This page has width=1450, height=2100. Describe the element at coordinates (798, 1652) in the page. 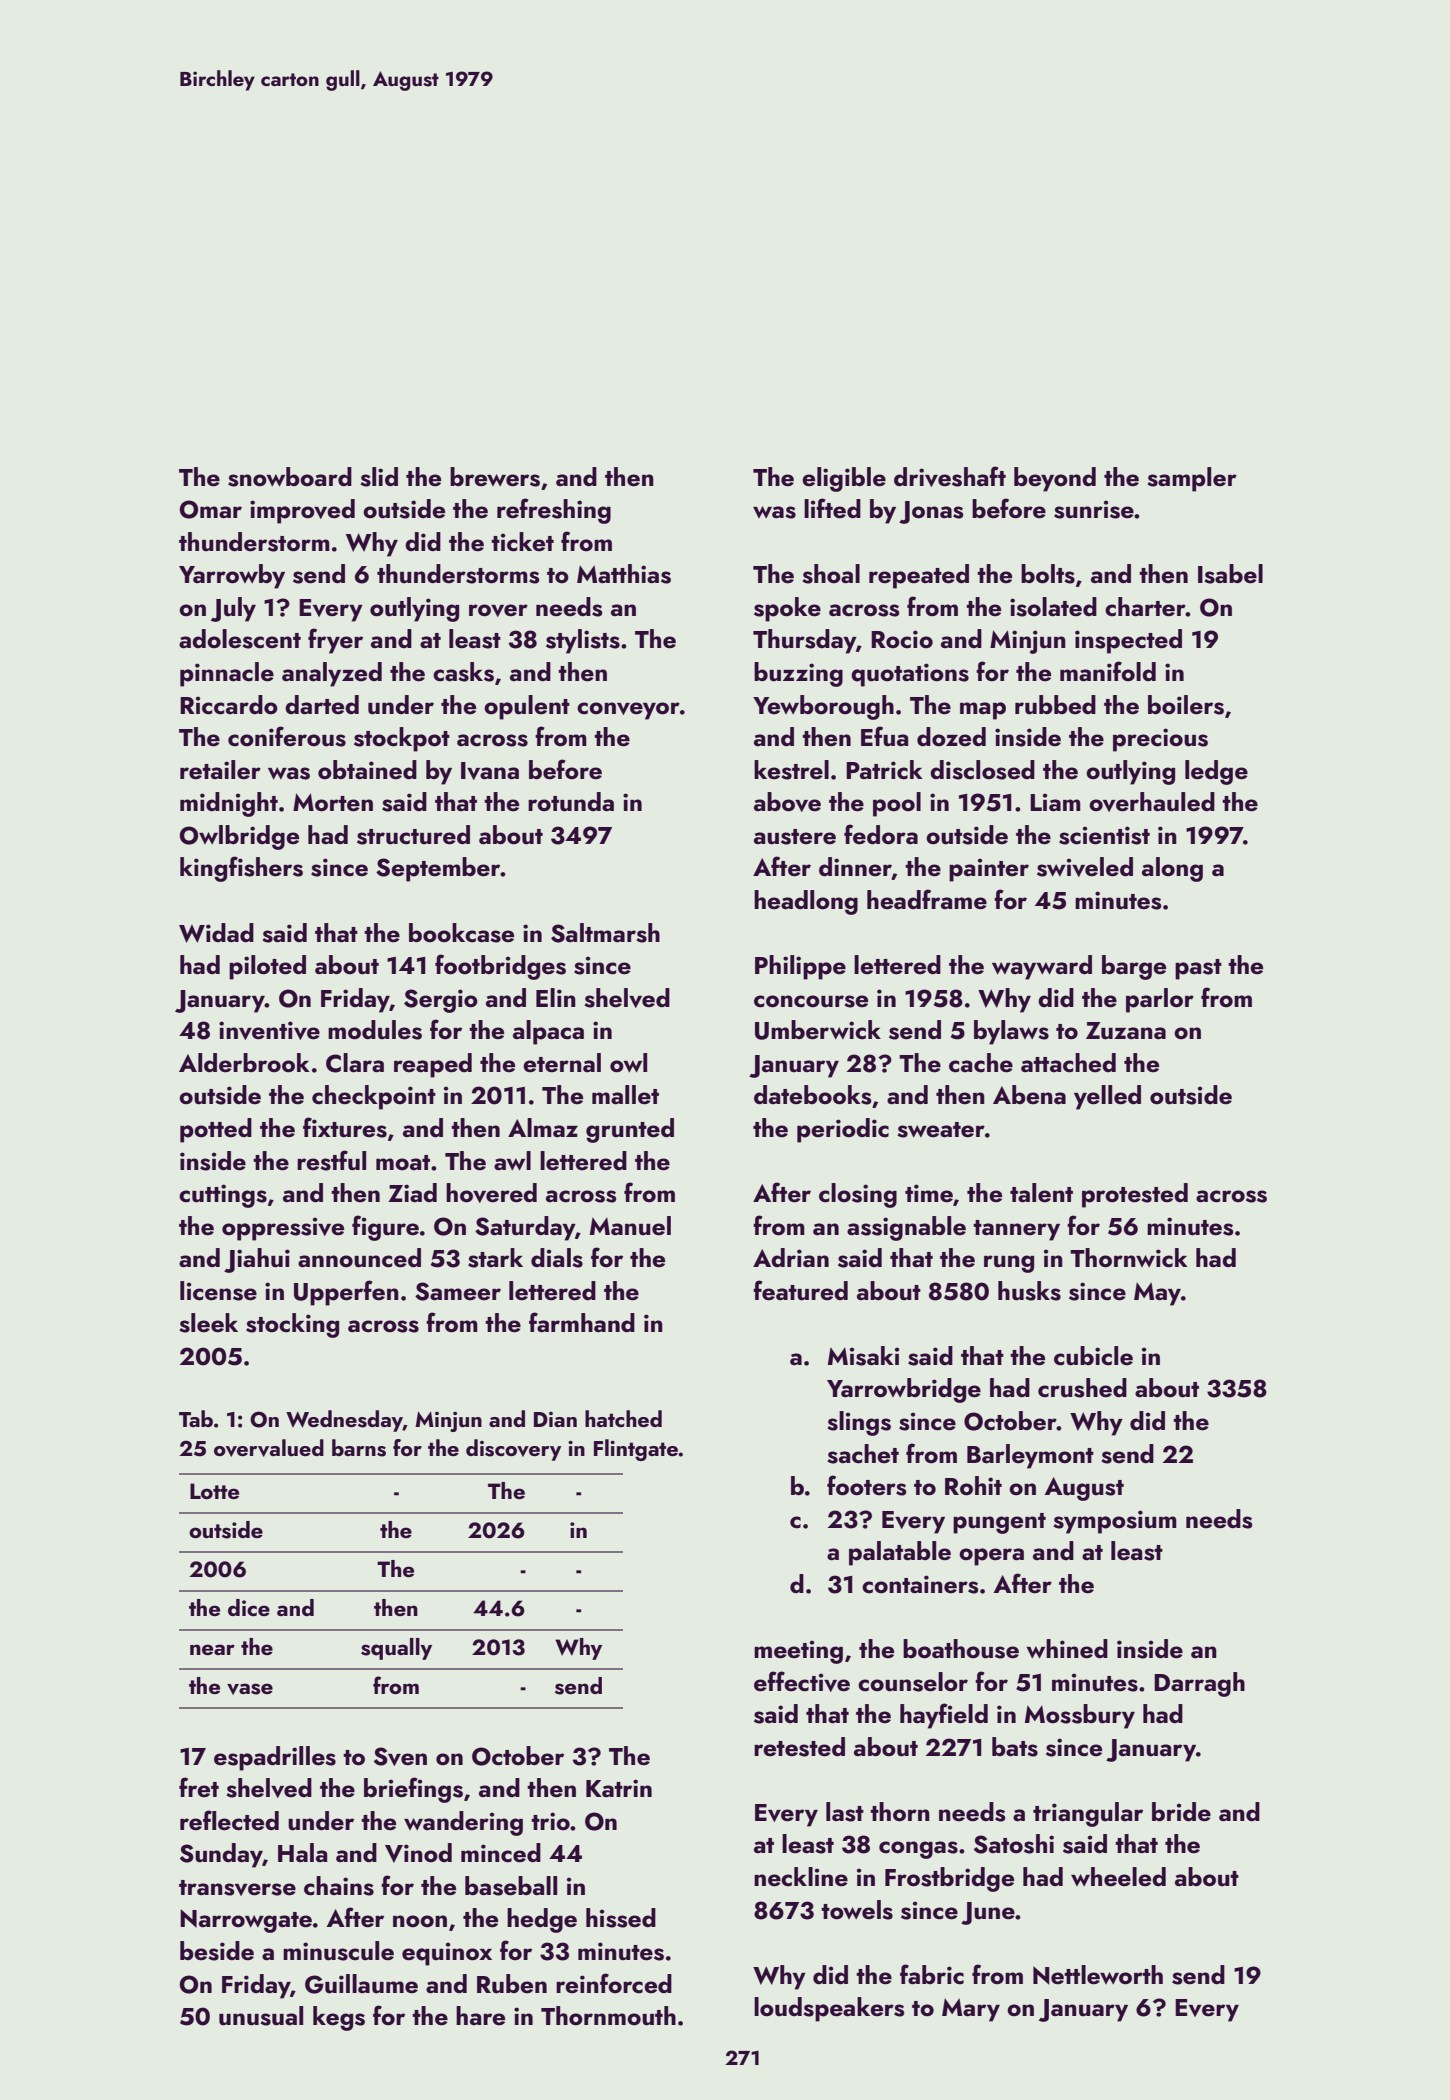

I see `meeting` at that location.
